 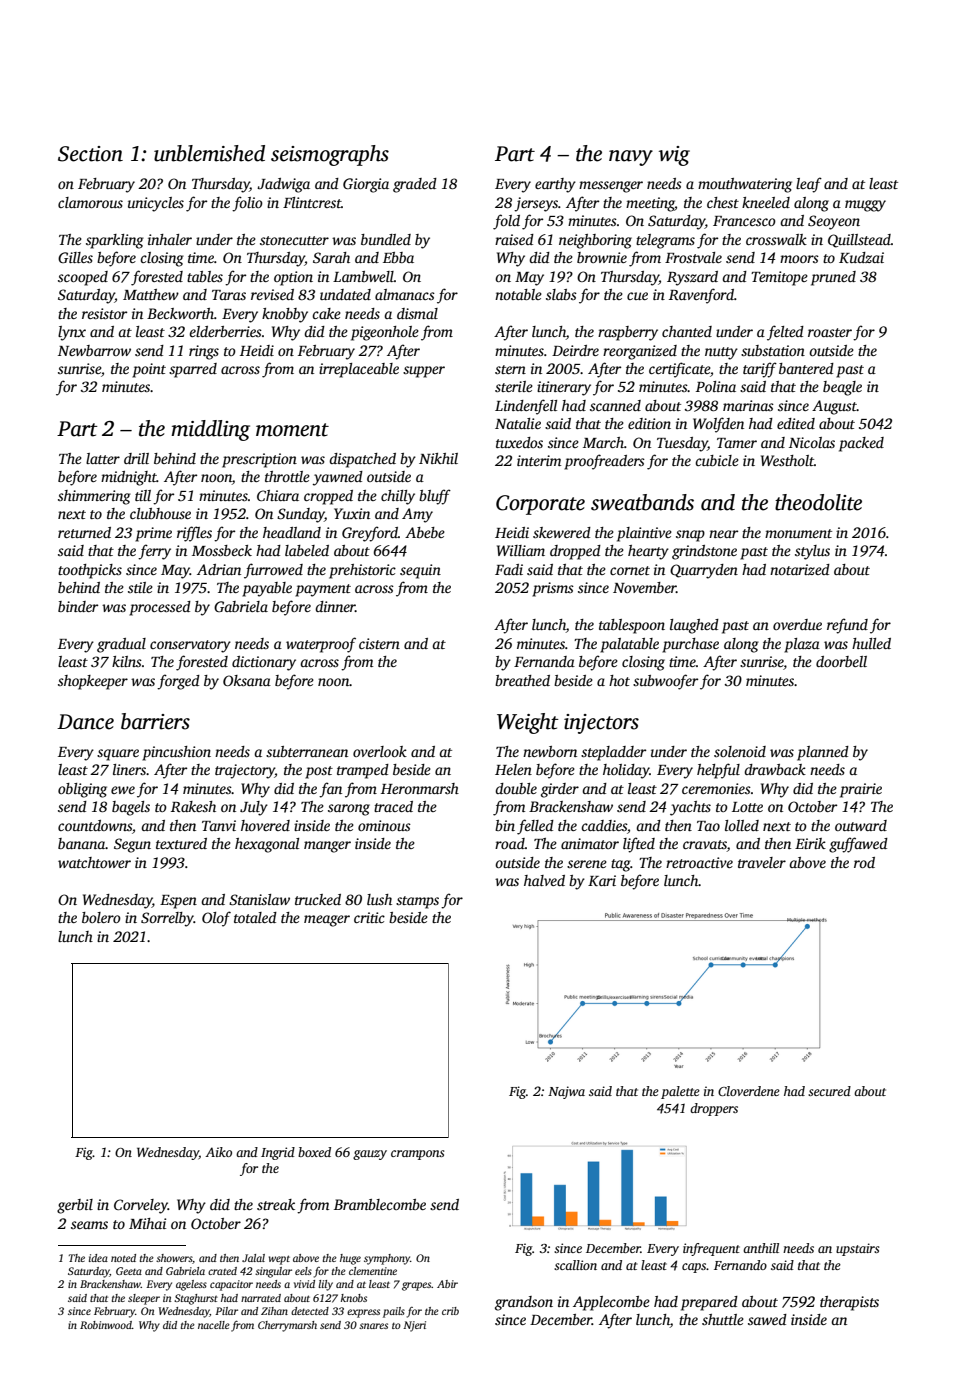 What do you see at coordinates (680, 1092) in the page?
I see `palette` at bounding box center [680, 1092].
